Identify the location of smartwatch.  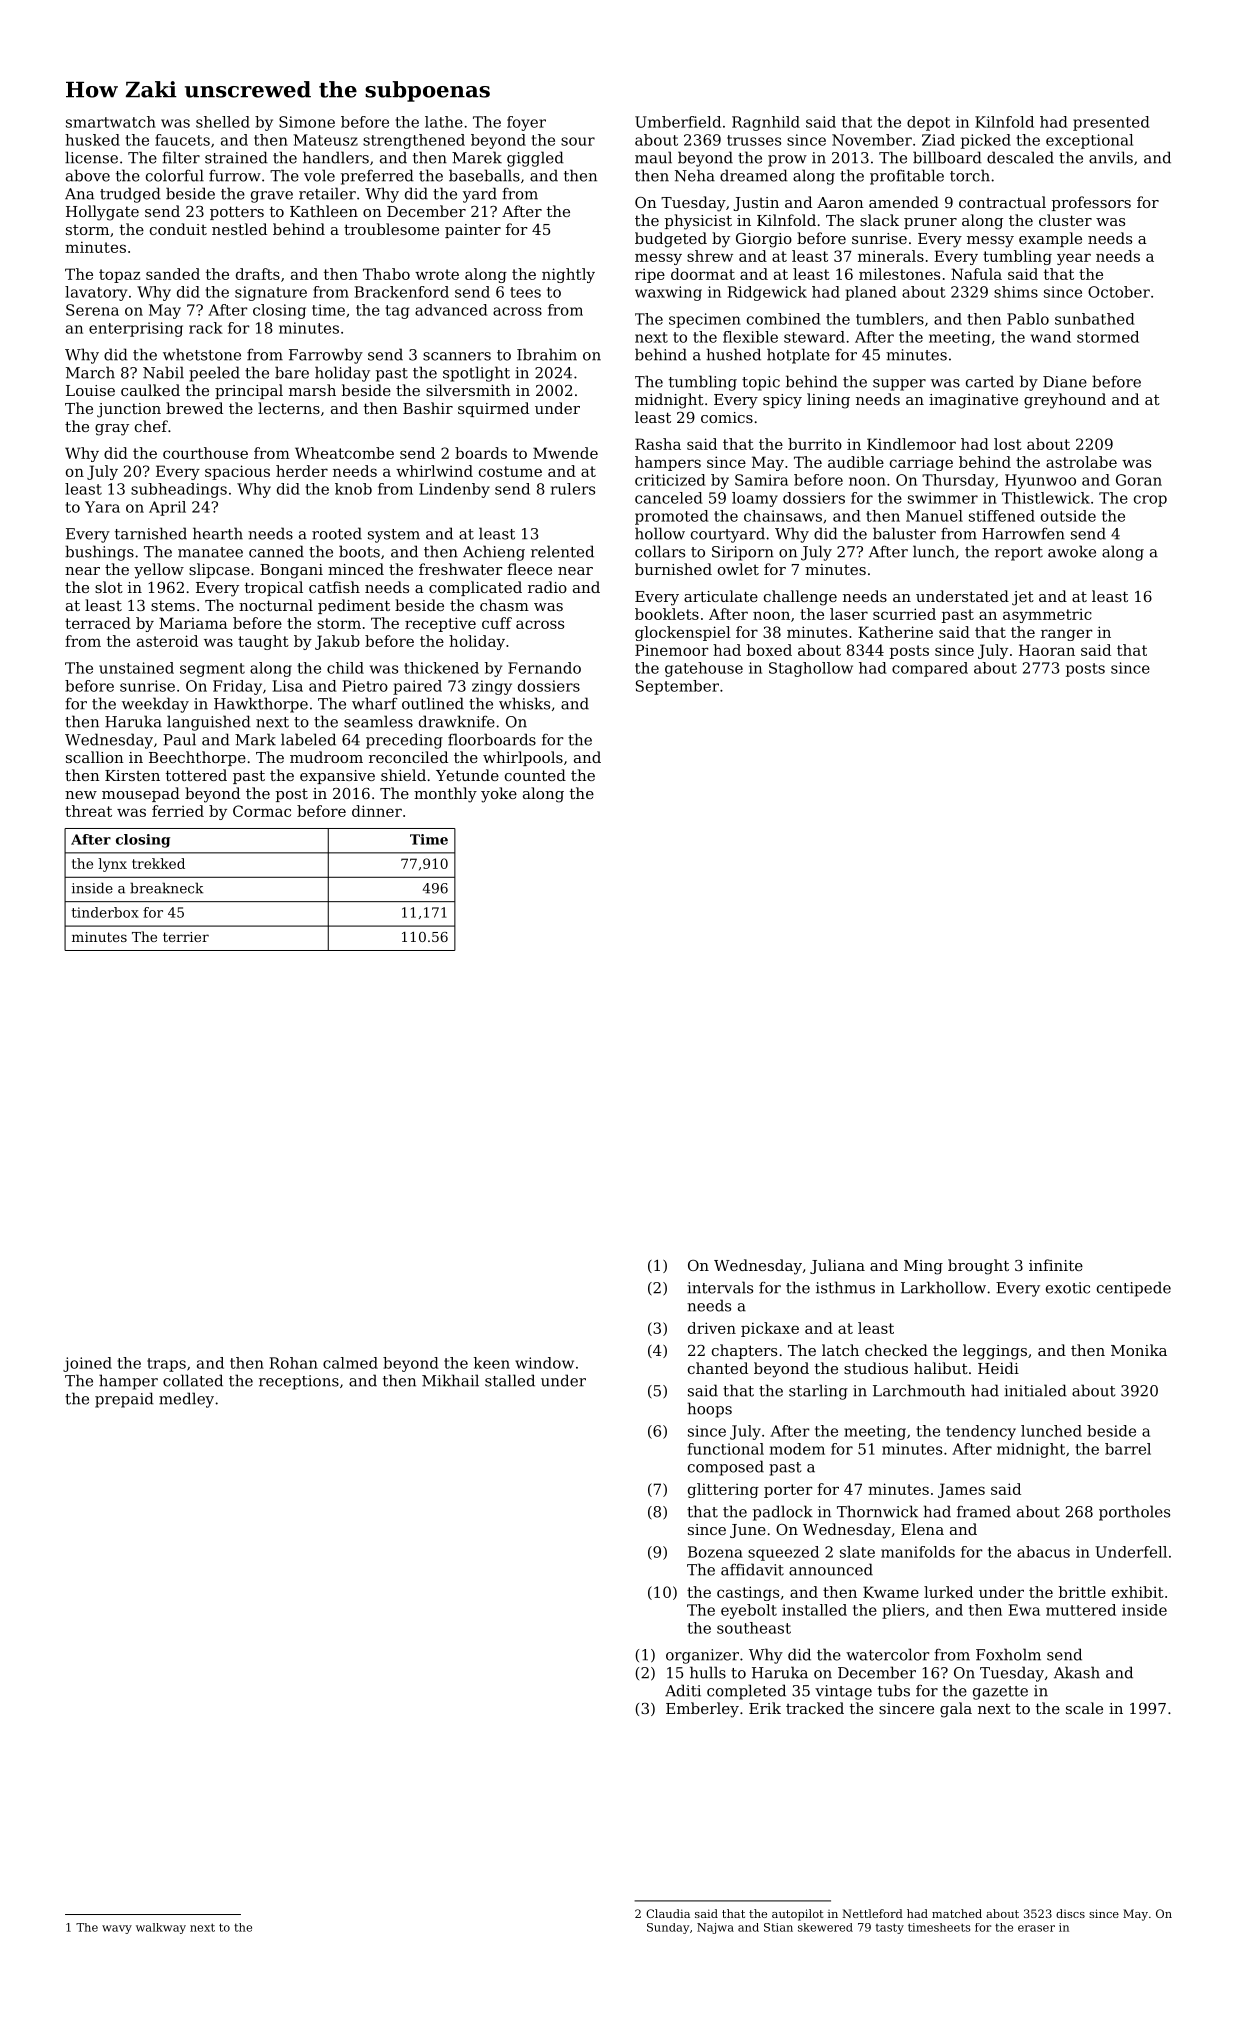
(111, 122).
